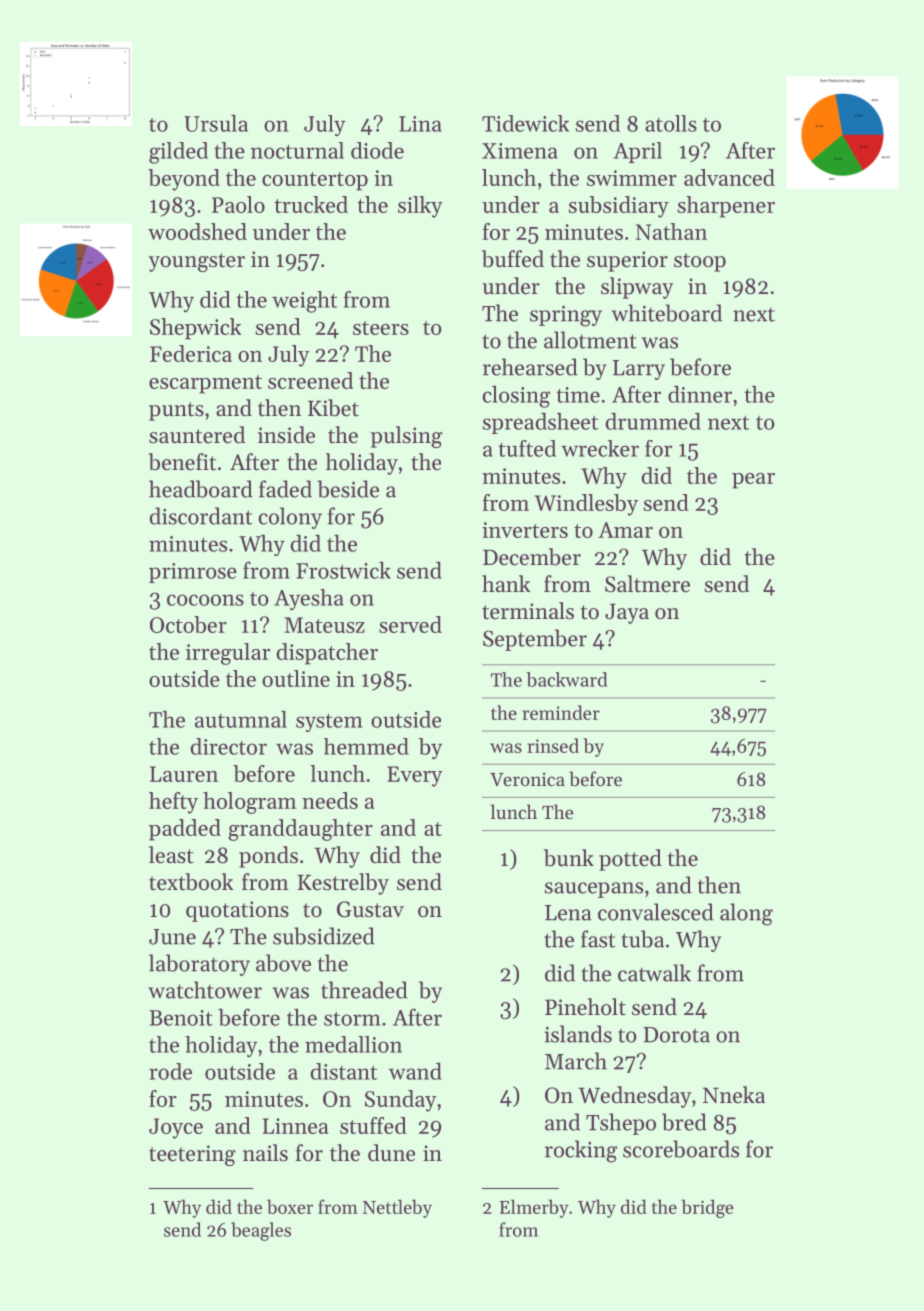 This document has width=924, height=1311. Describe the element at coordinates (290, 1206) in the document. I see `boxer` at that location.
